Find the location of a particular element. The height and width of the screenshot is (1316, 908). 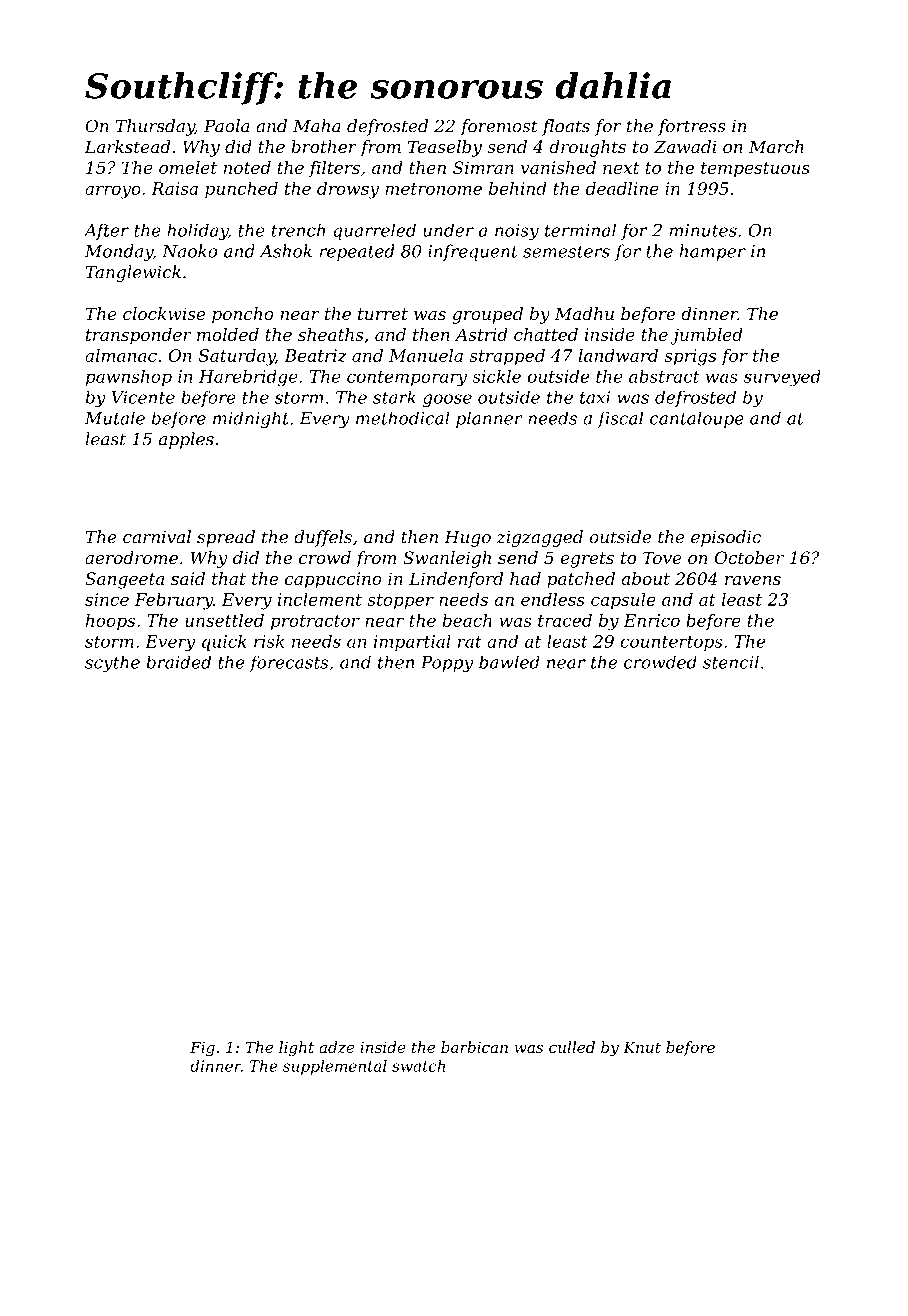

jumbled is located at coordinates (707, 336).
